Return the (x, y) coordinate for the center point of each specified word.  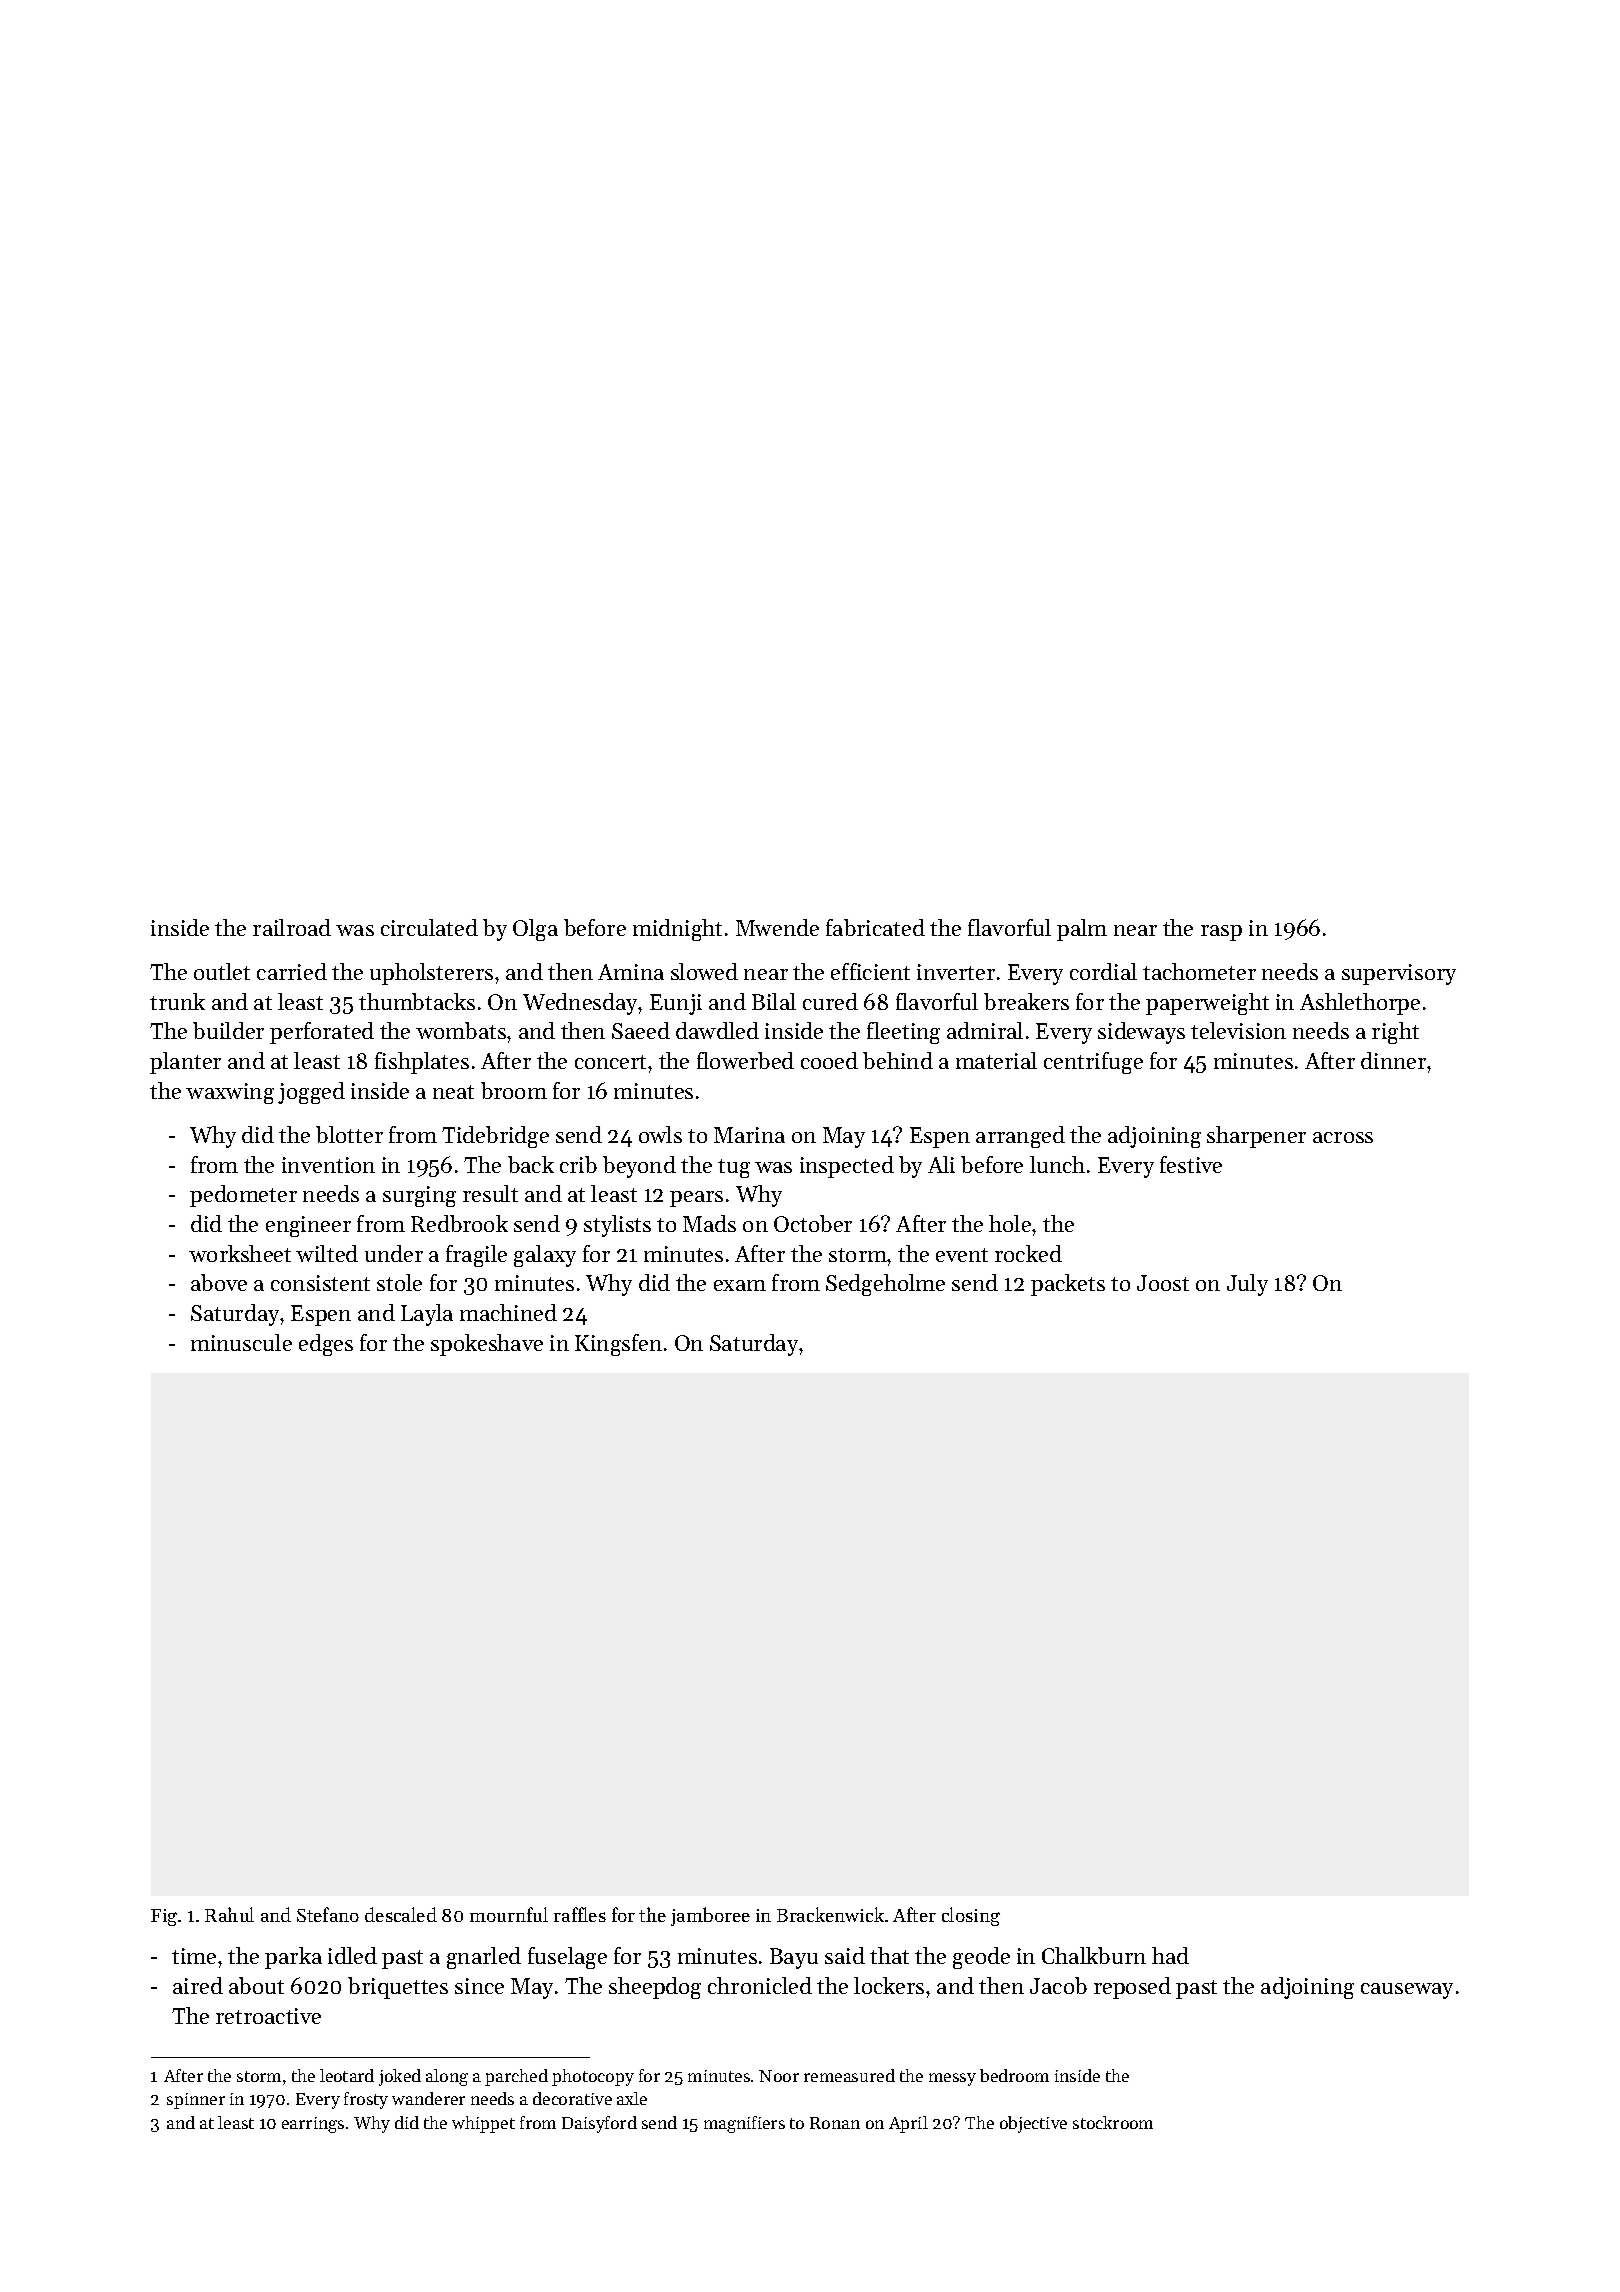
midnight (677, 930)
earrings (313, 2125)
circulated (429, 927)
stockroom (1113, 2122)
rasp (1221, 933)
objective (1033, 2124)
